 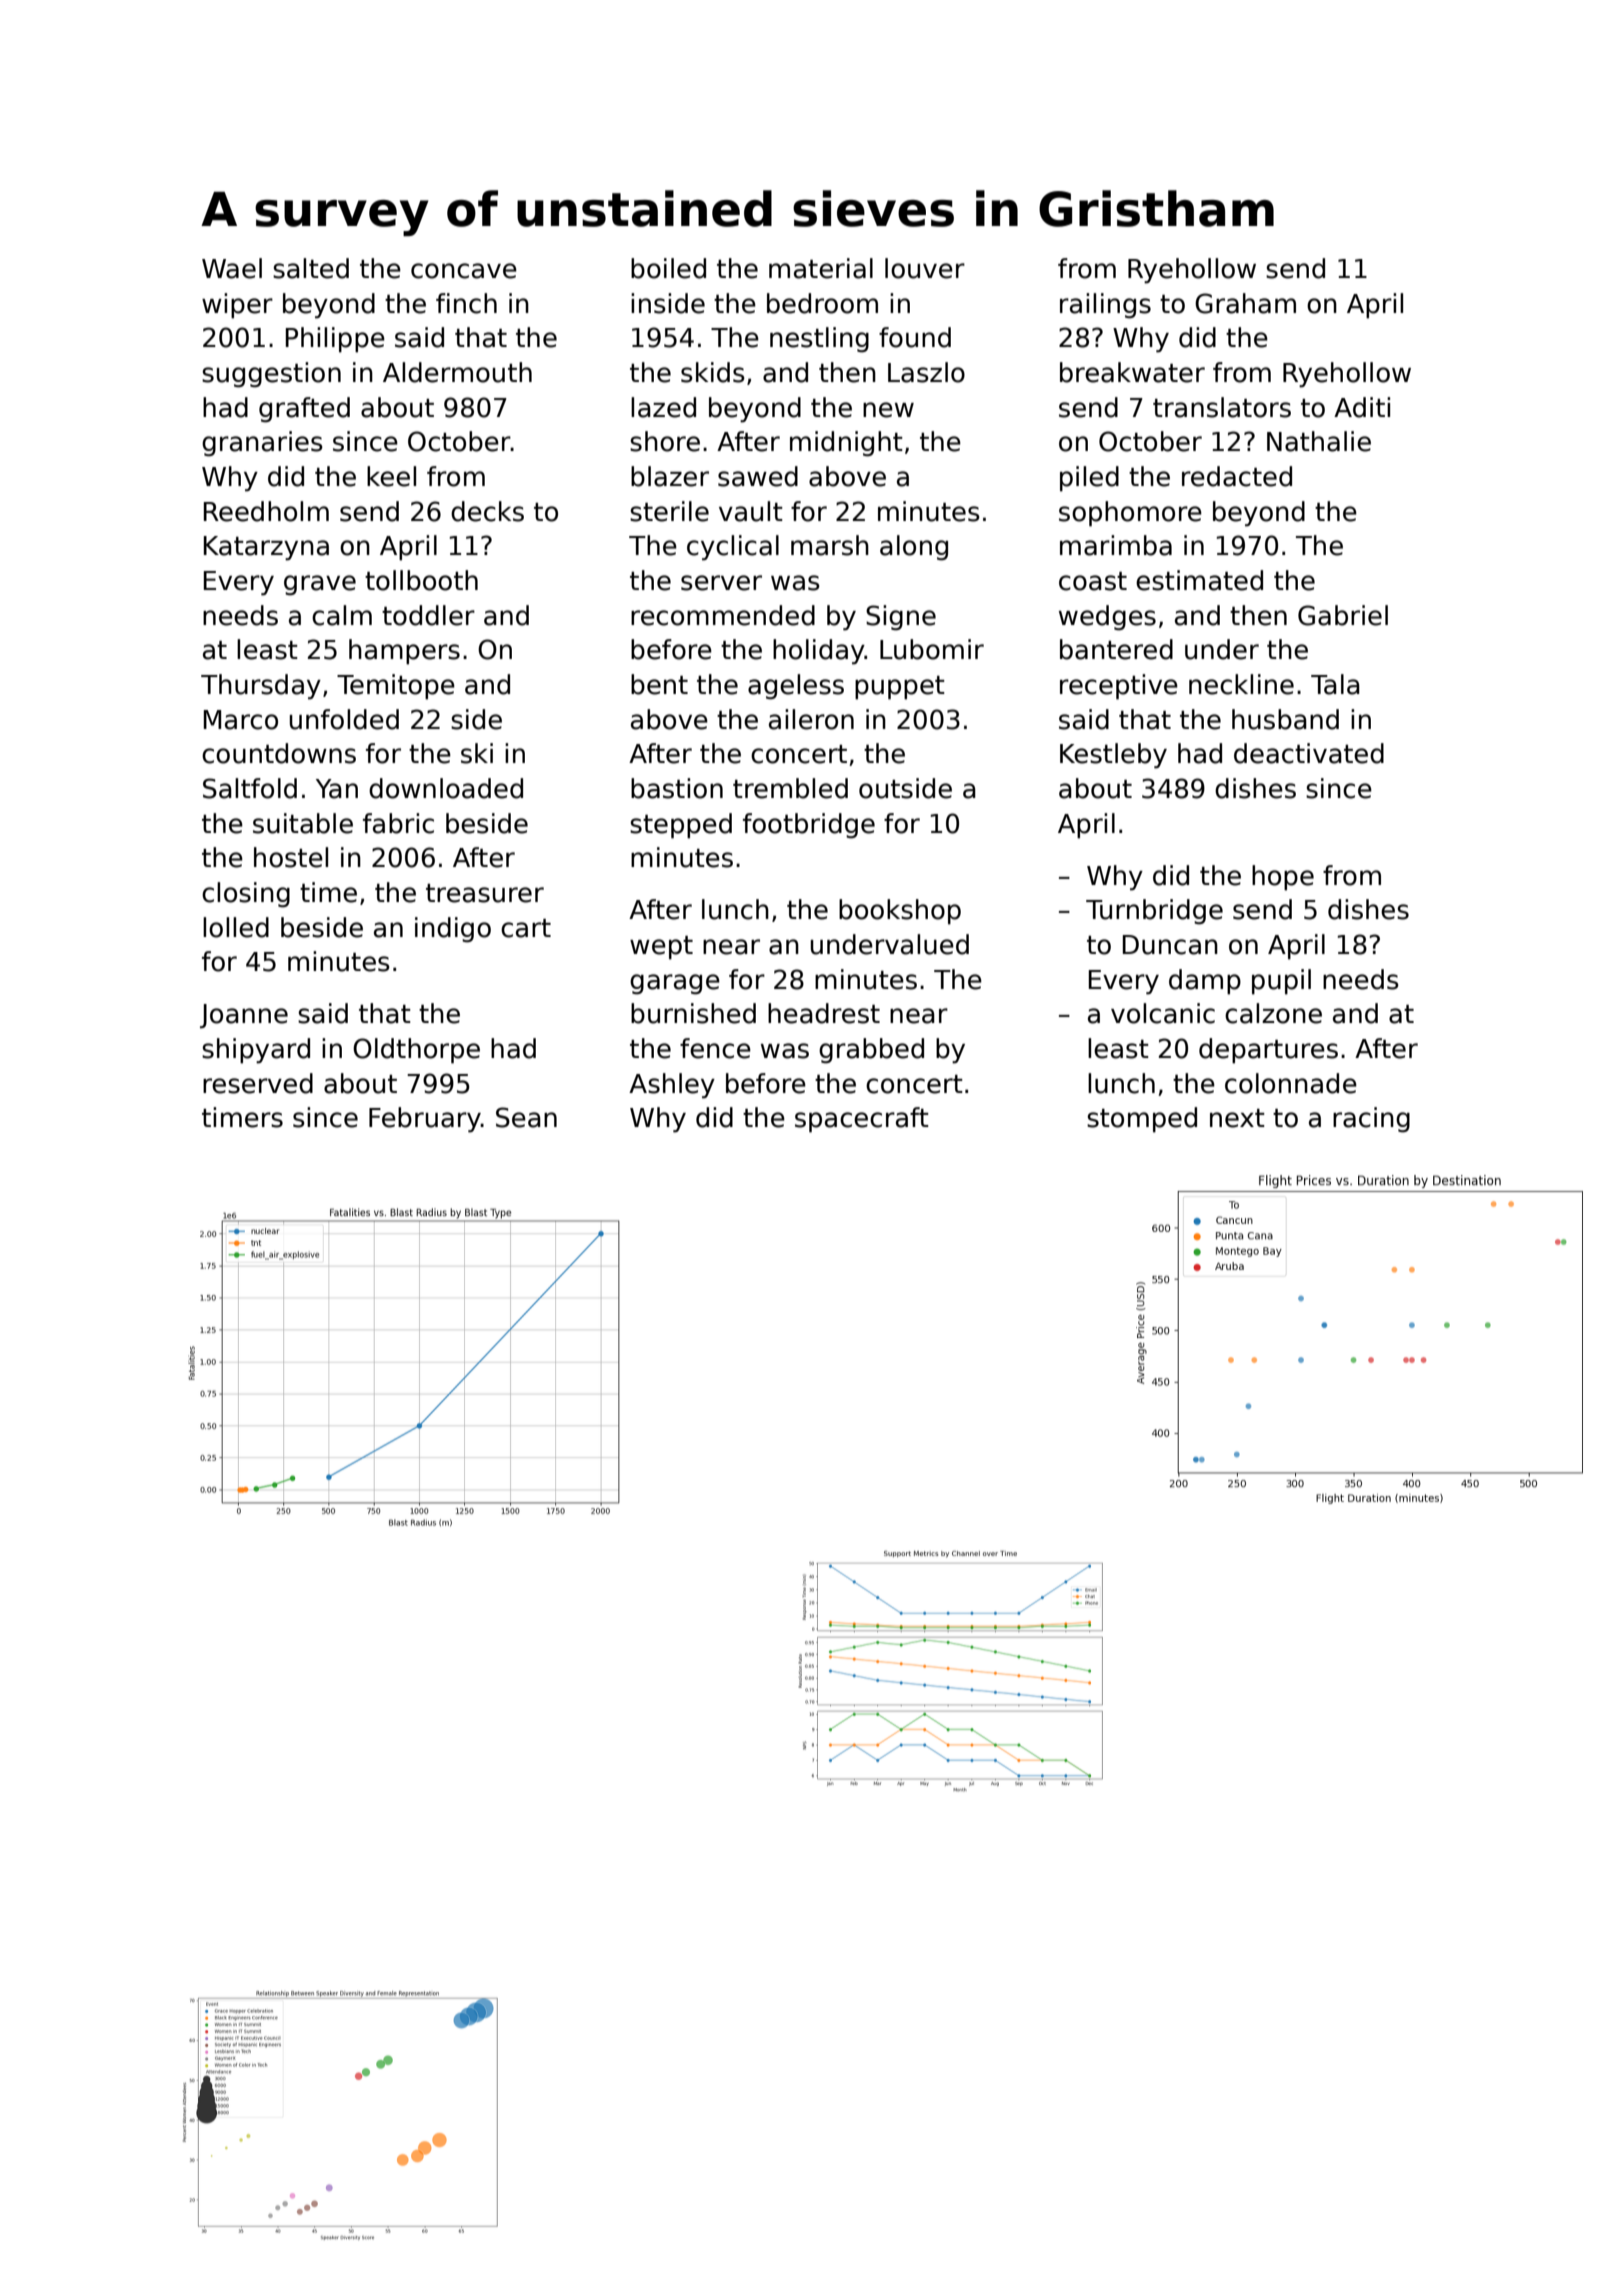 What do you see at coordinates (862, 1120) in the page?
I see `spacecraft` at bounding box center [862, 1120].
